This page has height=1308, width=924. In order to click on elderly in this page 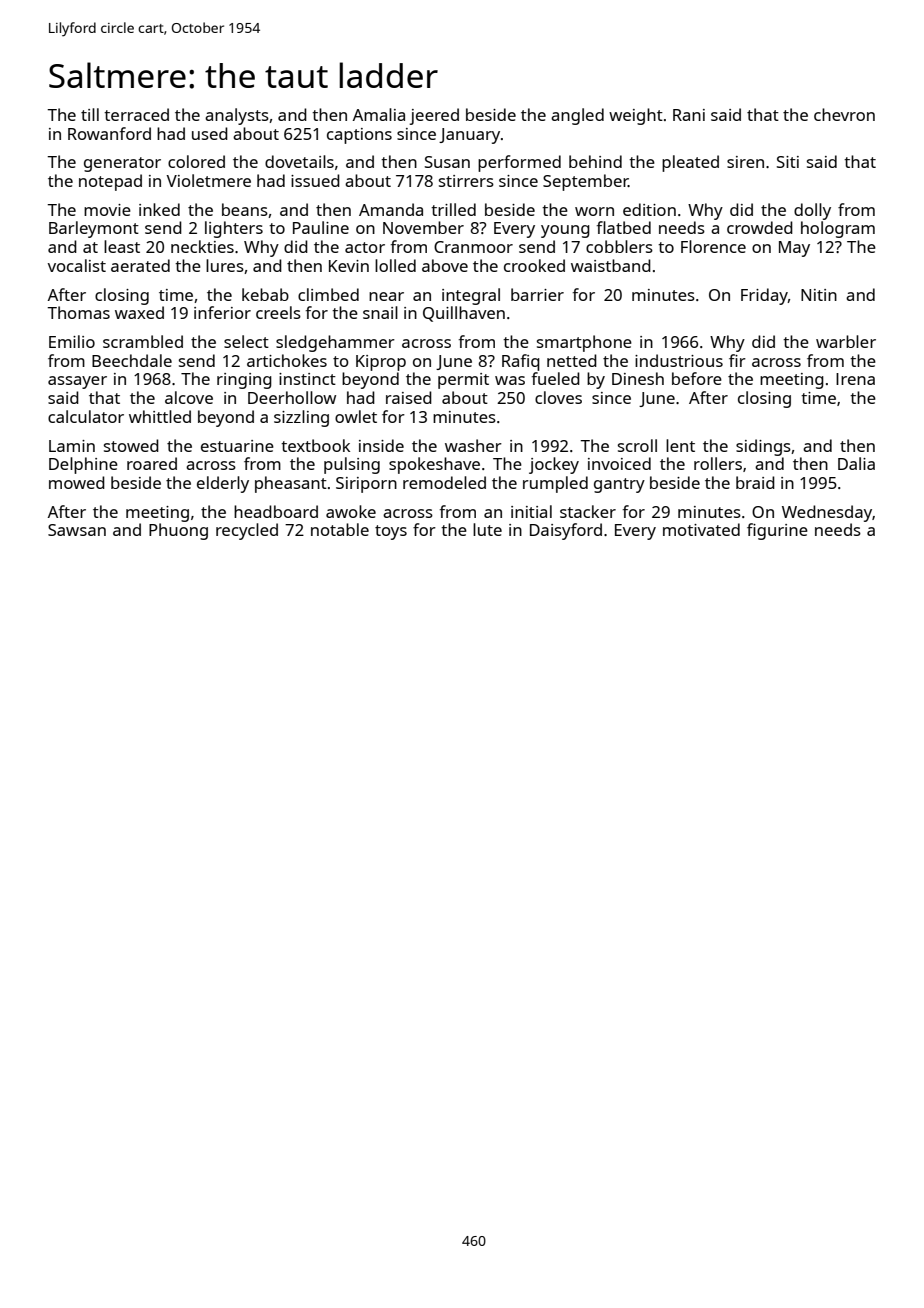, I will do `click(223, 484)`.
